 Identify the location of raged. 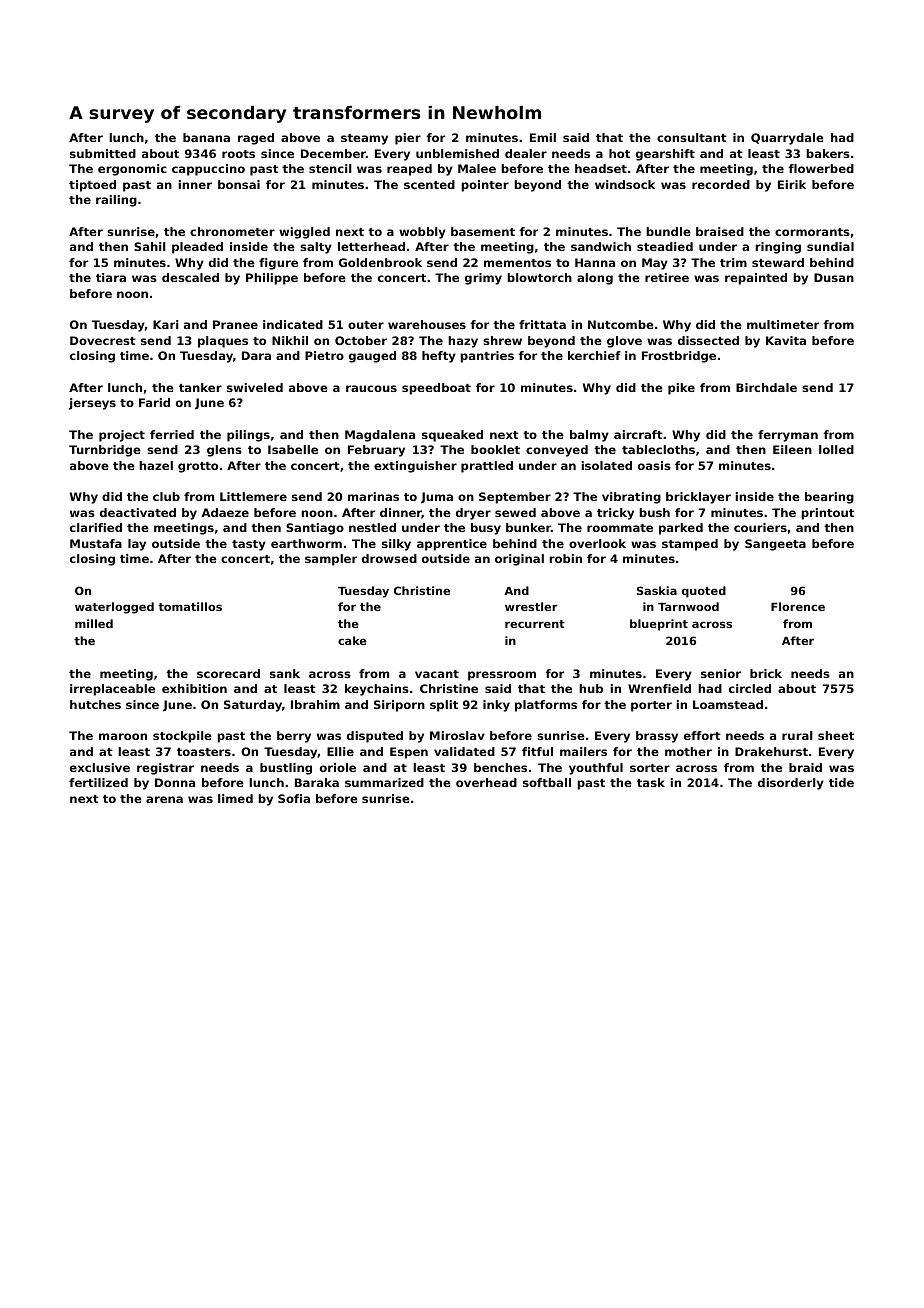
(256, 139).
